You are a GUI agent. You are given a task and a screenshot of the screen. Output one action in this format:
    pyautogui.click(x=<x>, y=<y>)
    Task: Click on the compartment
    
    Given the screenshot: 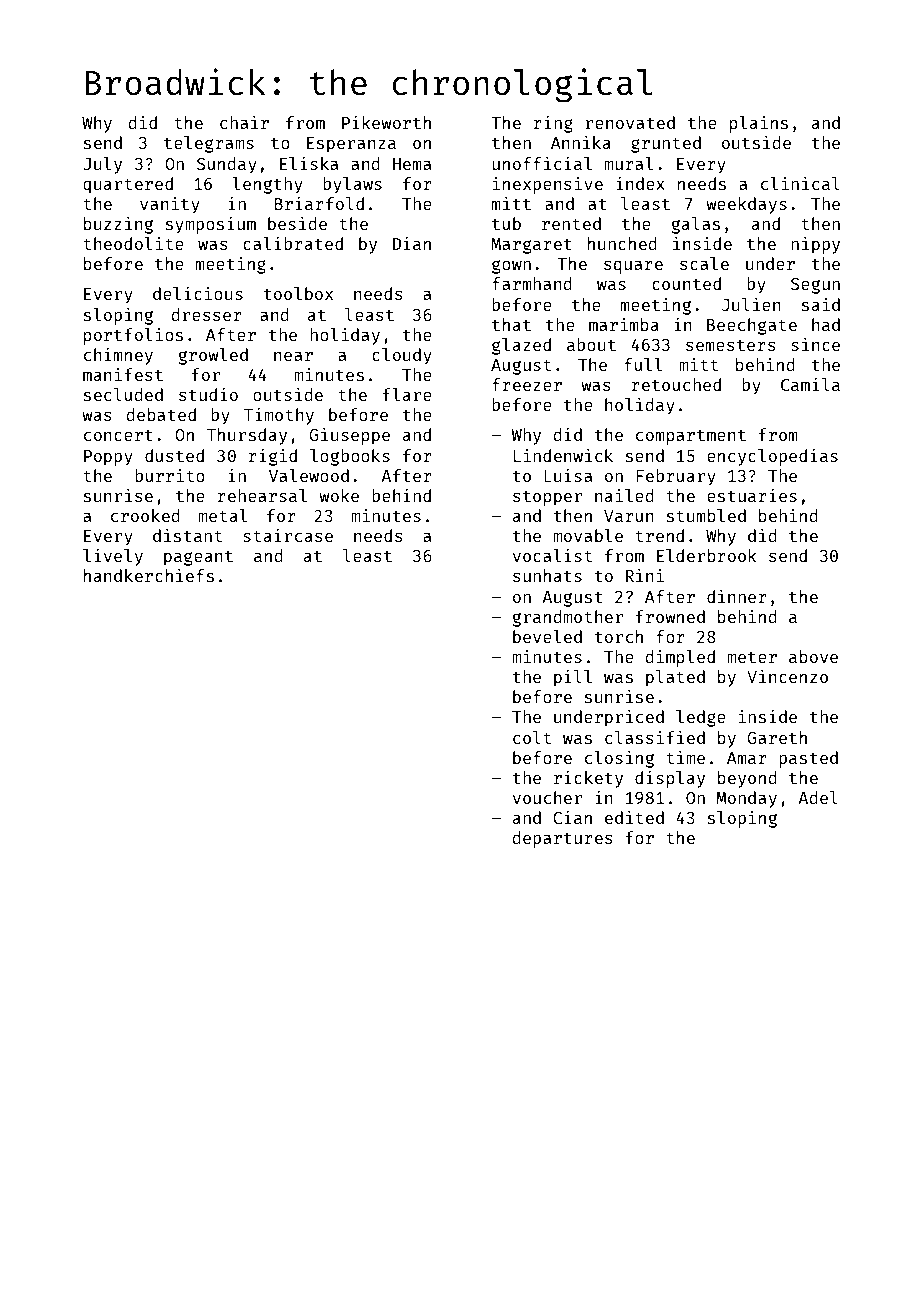 What is the action you would take?
    pyautogui.click(x=691, y=437)
